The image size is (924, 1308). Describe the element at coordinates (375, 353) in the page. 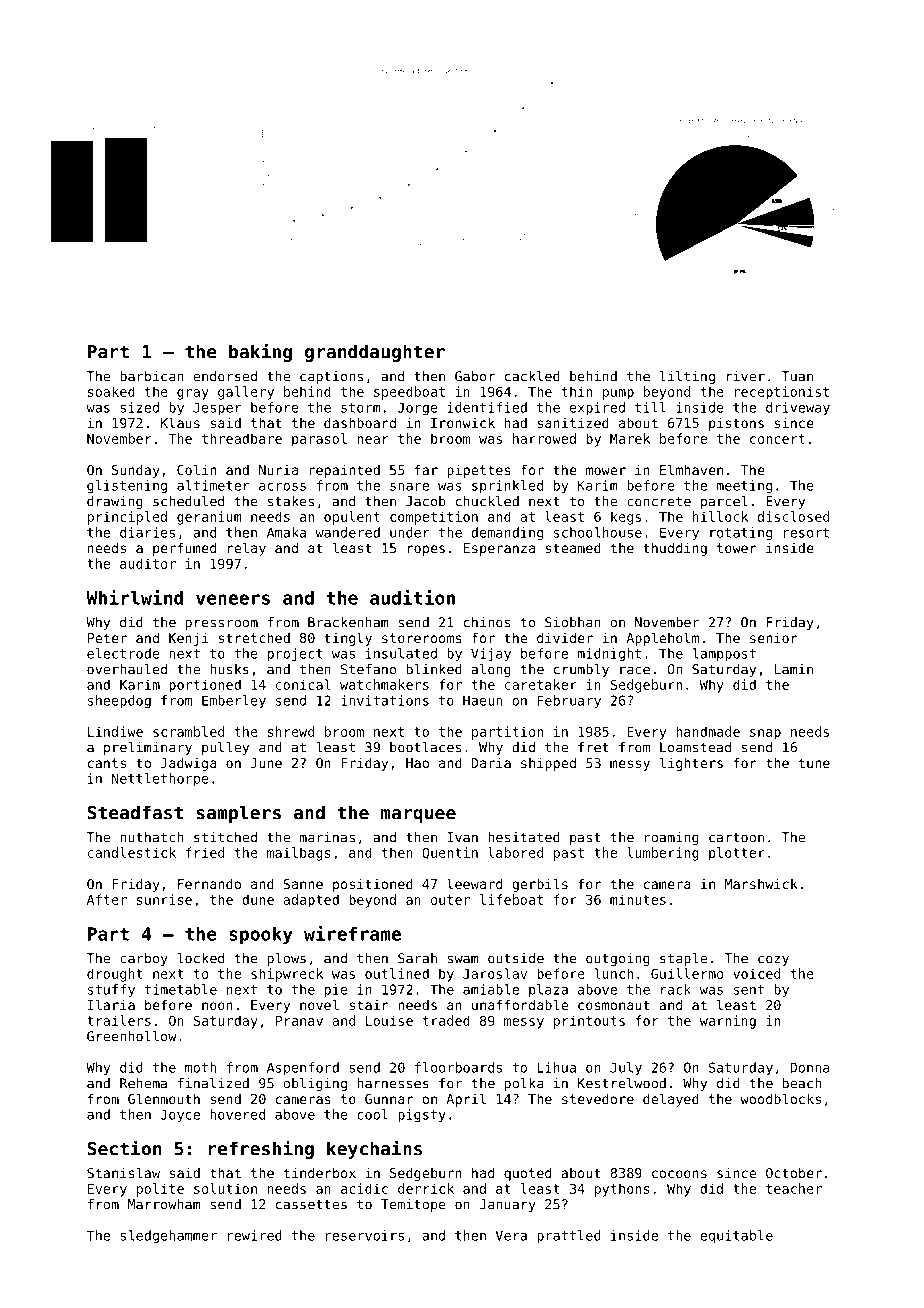

I see `granddaughter` at that location.
